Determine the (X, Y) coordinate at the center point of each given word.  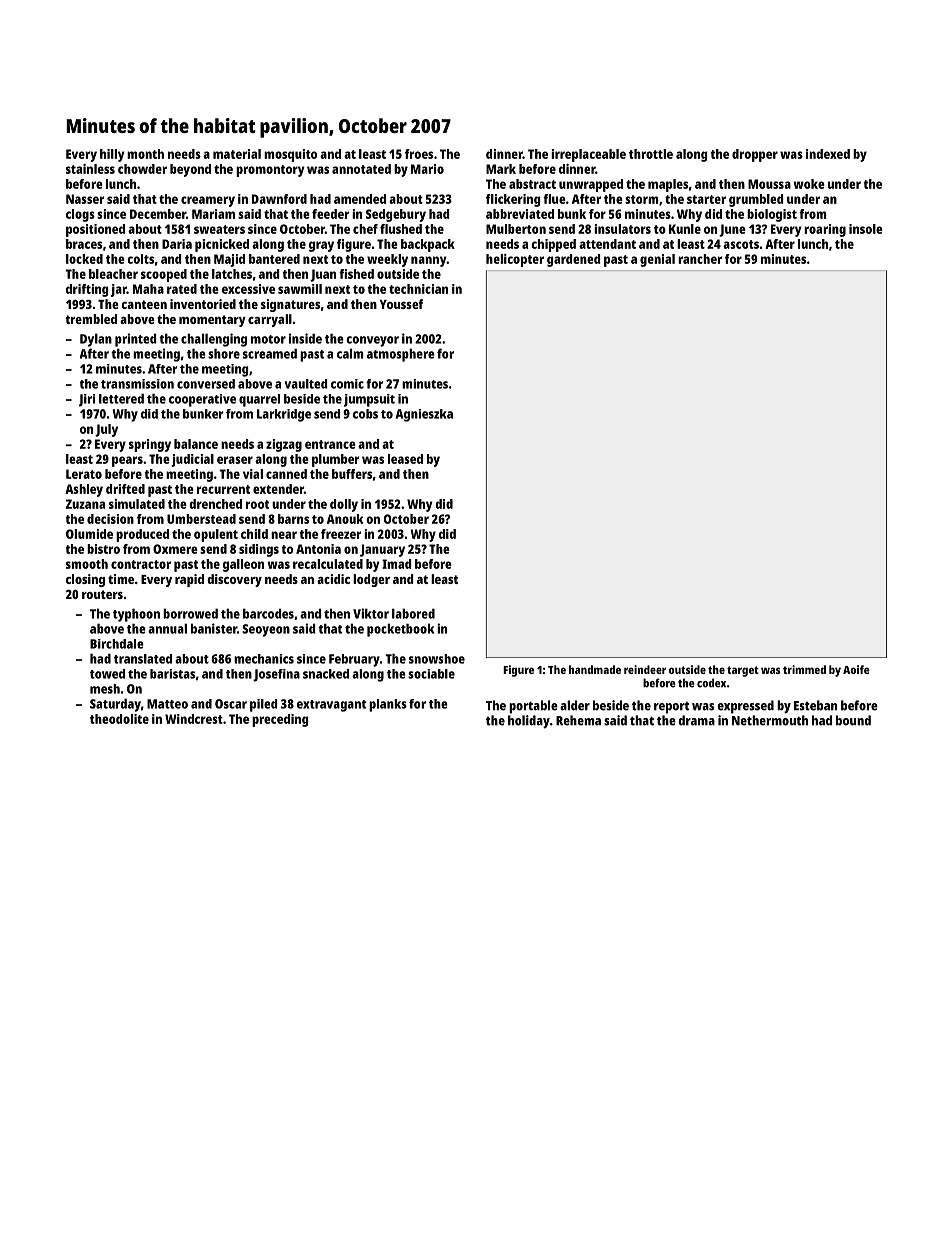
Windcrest (194, 719)
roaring (825, 230)
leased (405, 459)
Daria (177, 244)
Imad (396, 564)
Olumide (89, 534)
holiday (529, 722)
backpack (428, 245)
